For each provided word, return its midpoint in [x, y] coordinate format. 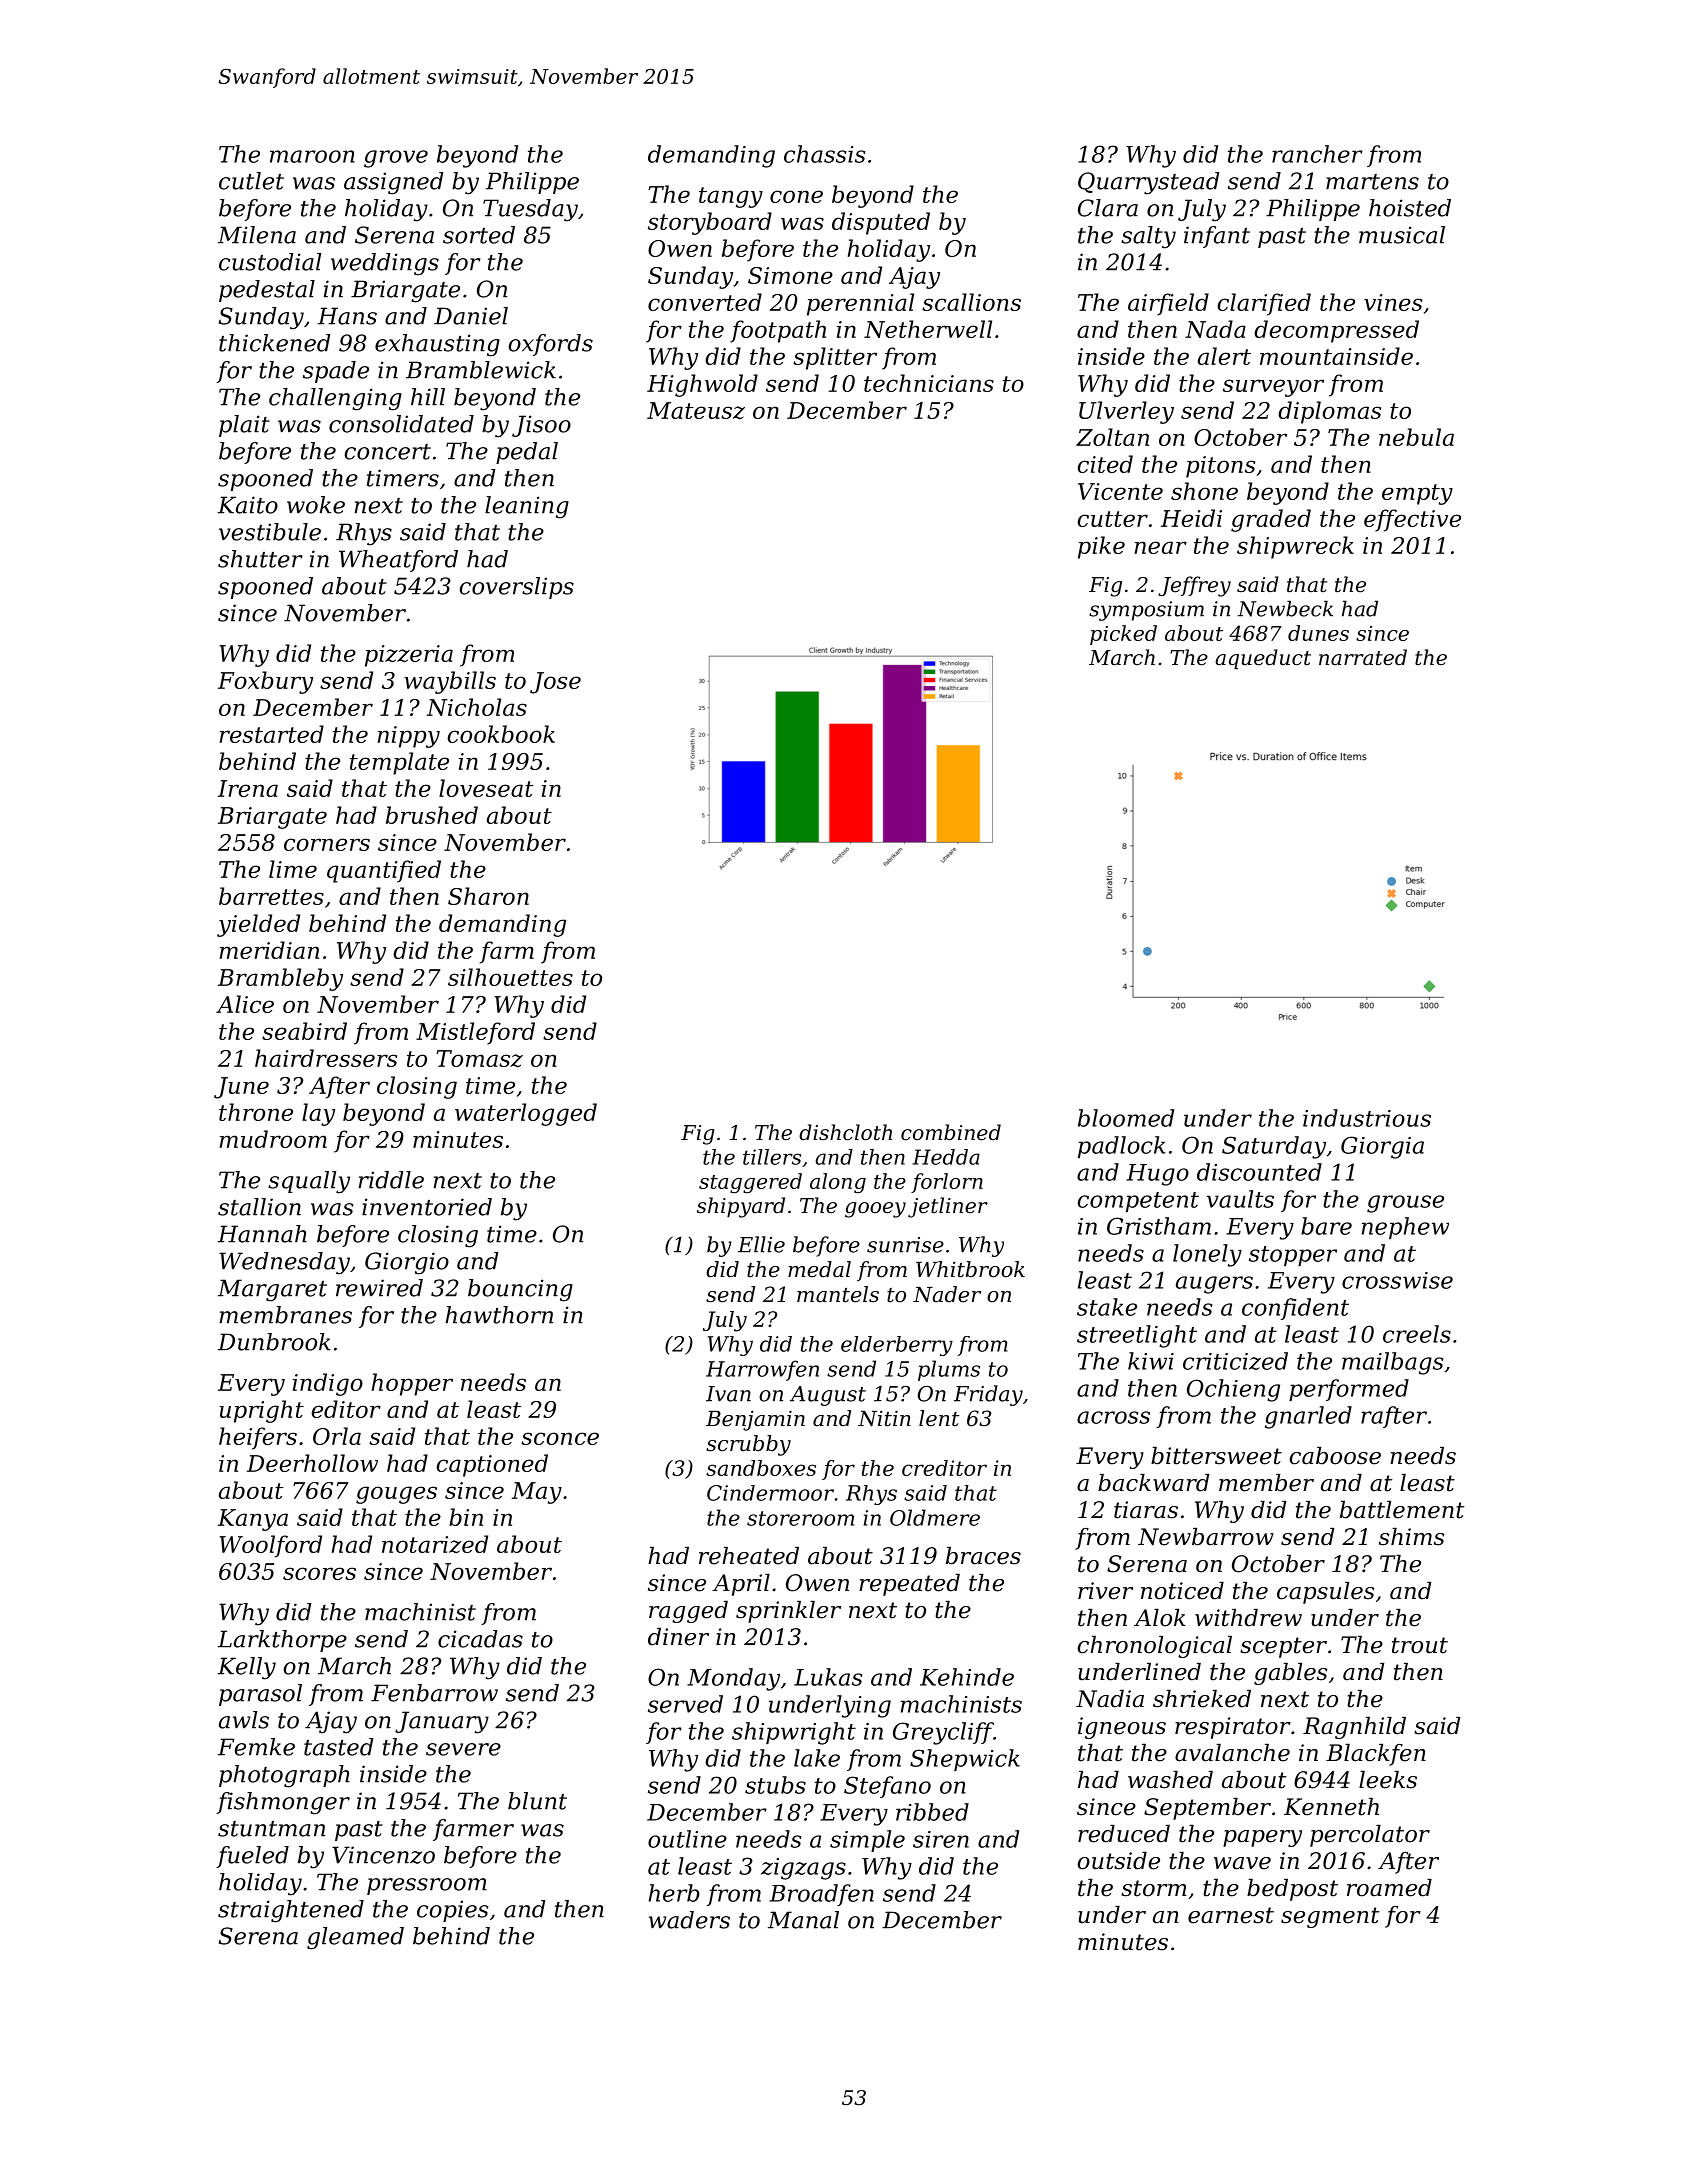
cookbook [501, 734]
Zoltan [1112, 437]
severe [463, 1749]
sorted [479, 235]
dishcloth [845, 1132]
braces [983, 1556]
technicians [929, 383]
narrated [1363, 657]
